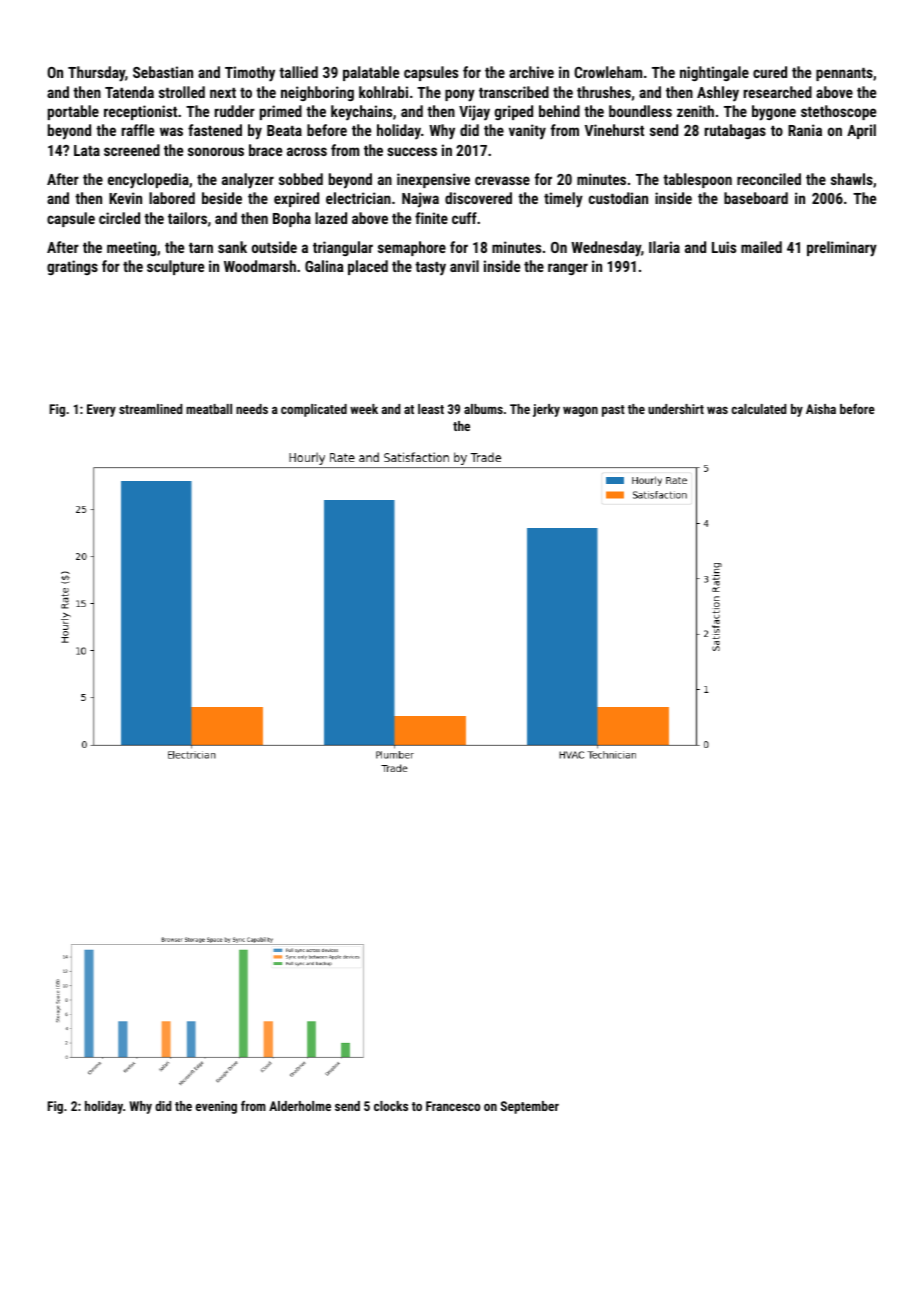 This screenshot has height=1308, width=924. Describe the element at coordinates (805, 130) in the screenshot. I see `Rania` at that location.
